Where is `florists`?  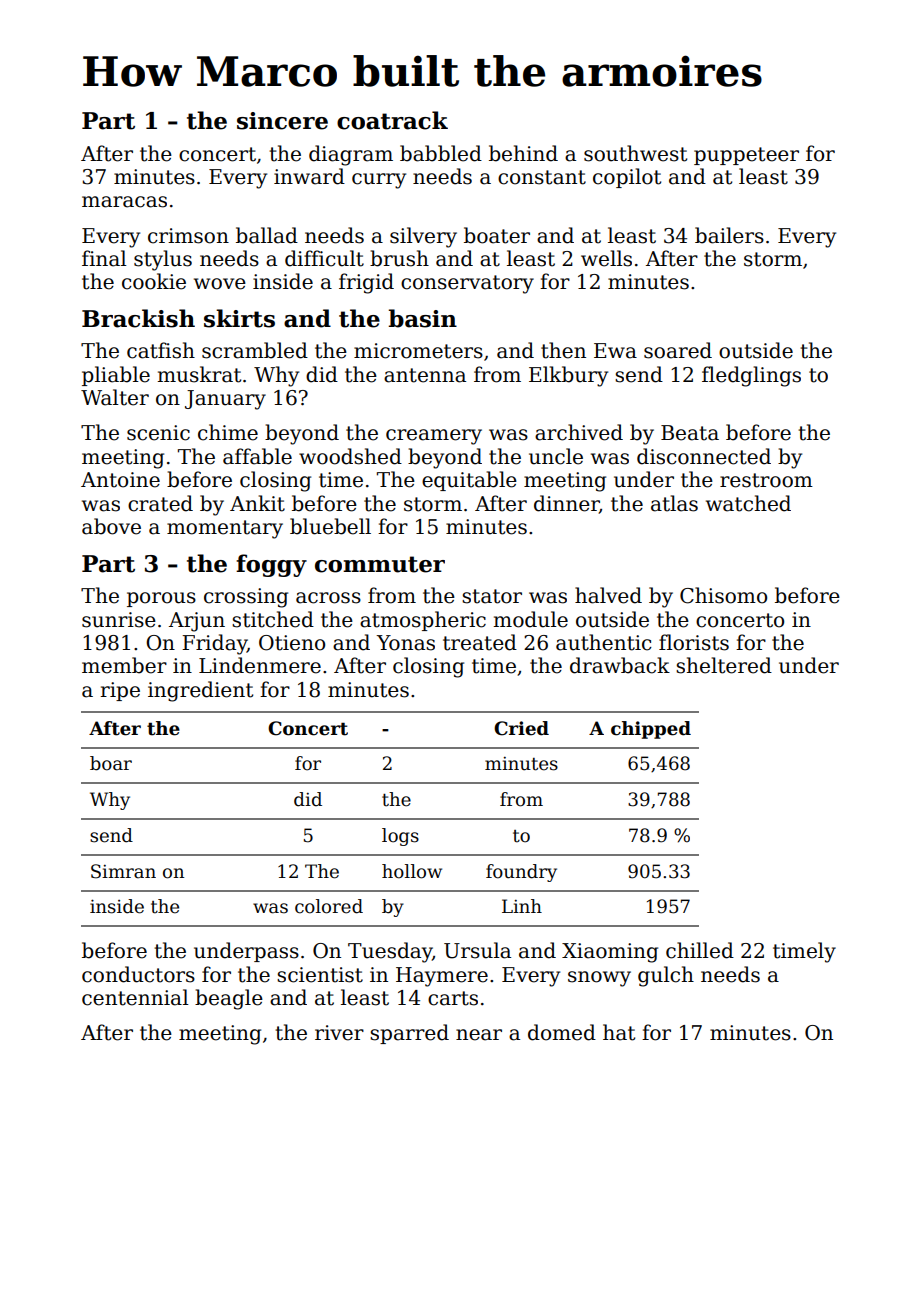
florists is located at coordinates (694, 642).
